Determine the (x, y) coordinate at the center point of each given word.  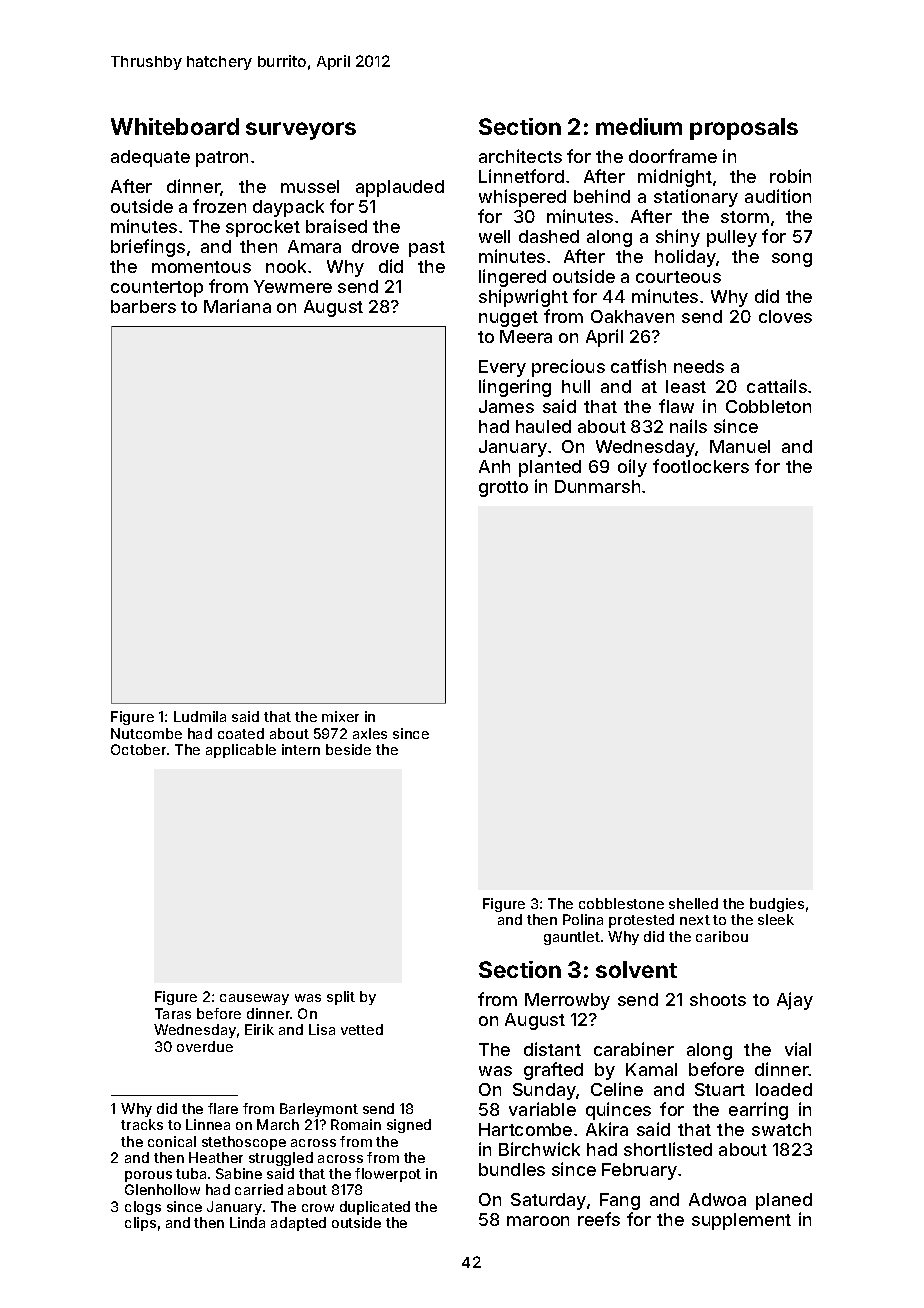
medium (639, 126)
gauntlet (572, 938)
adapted (298, 1224)
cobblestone (621, 903)
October (138, 749)
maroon (538, 1221)
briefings (148, 248)
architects (520, 156)
